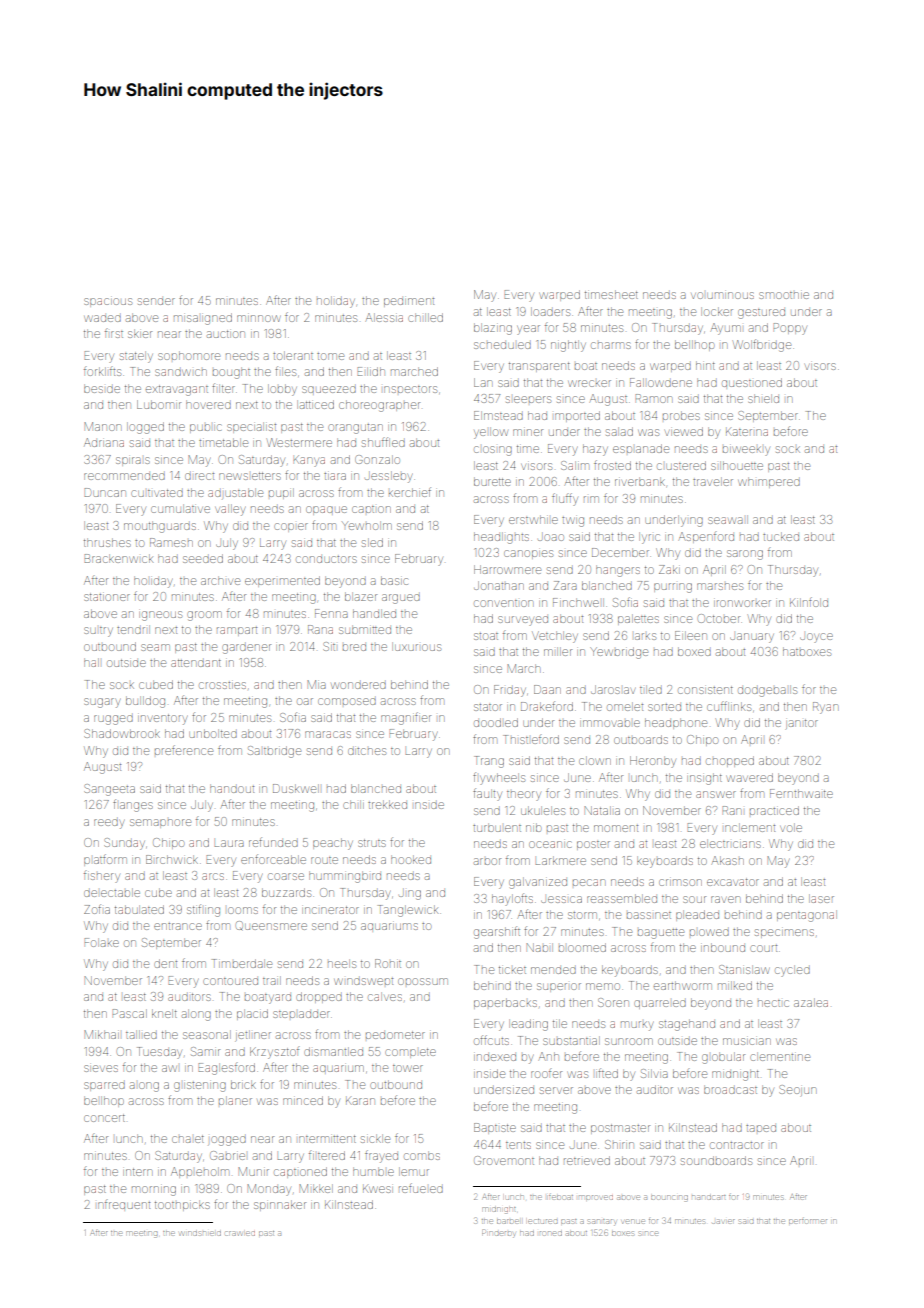 This document has height=1308, width=924. What do you see at coordinates (547, 706) in the document?
I see `Drakeford` at bounding box center [547, 706].
